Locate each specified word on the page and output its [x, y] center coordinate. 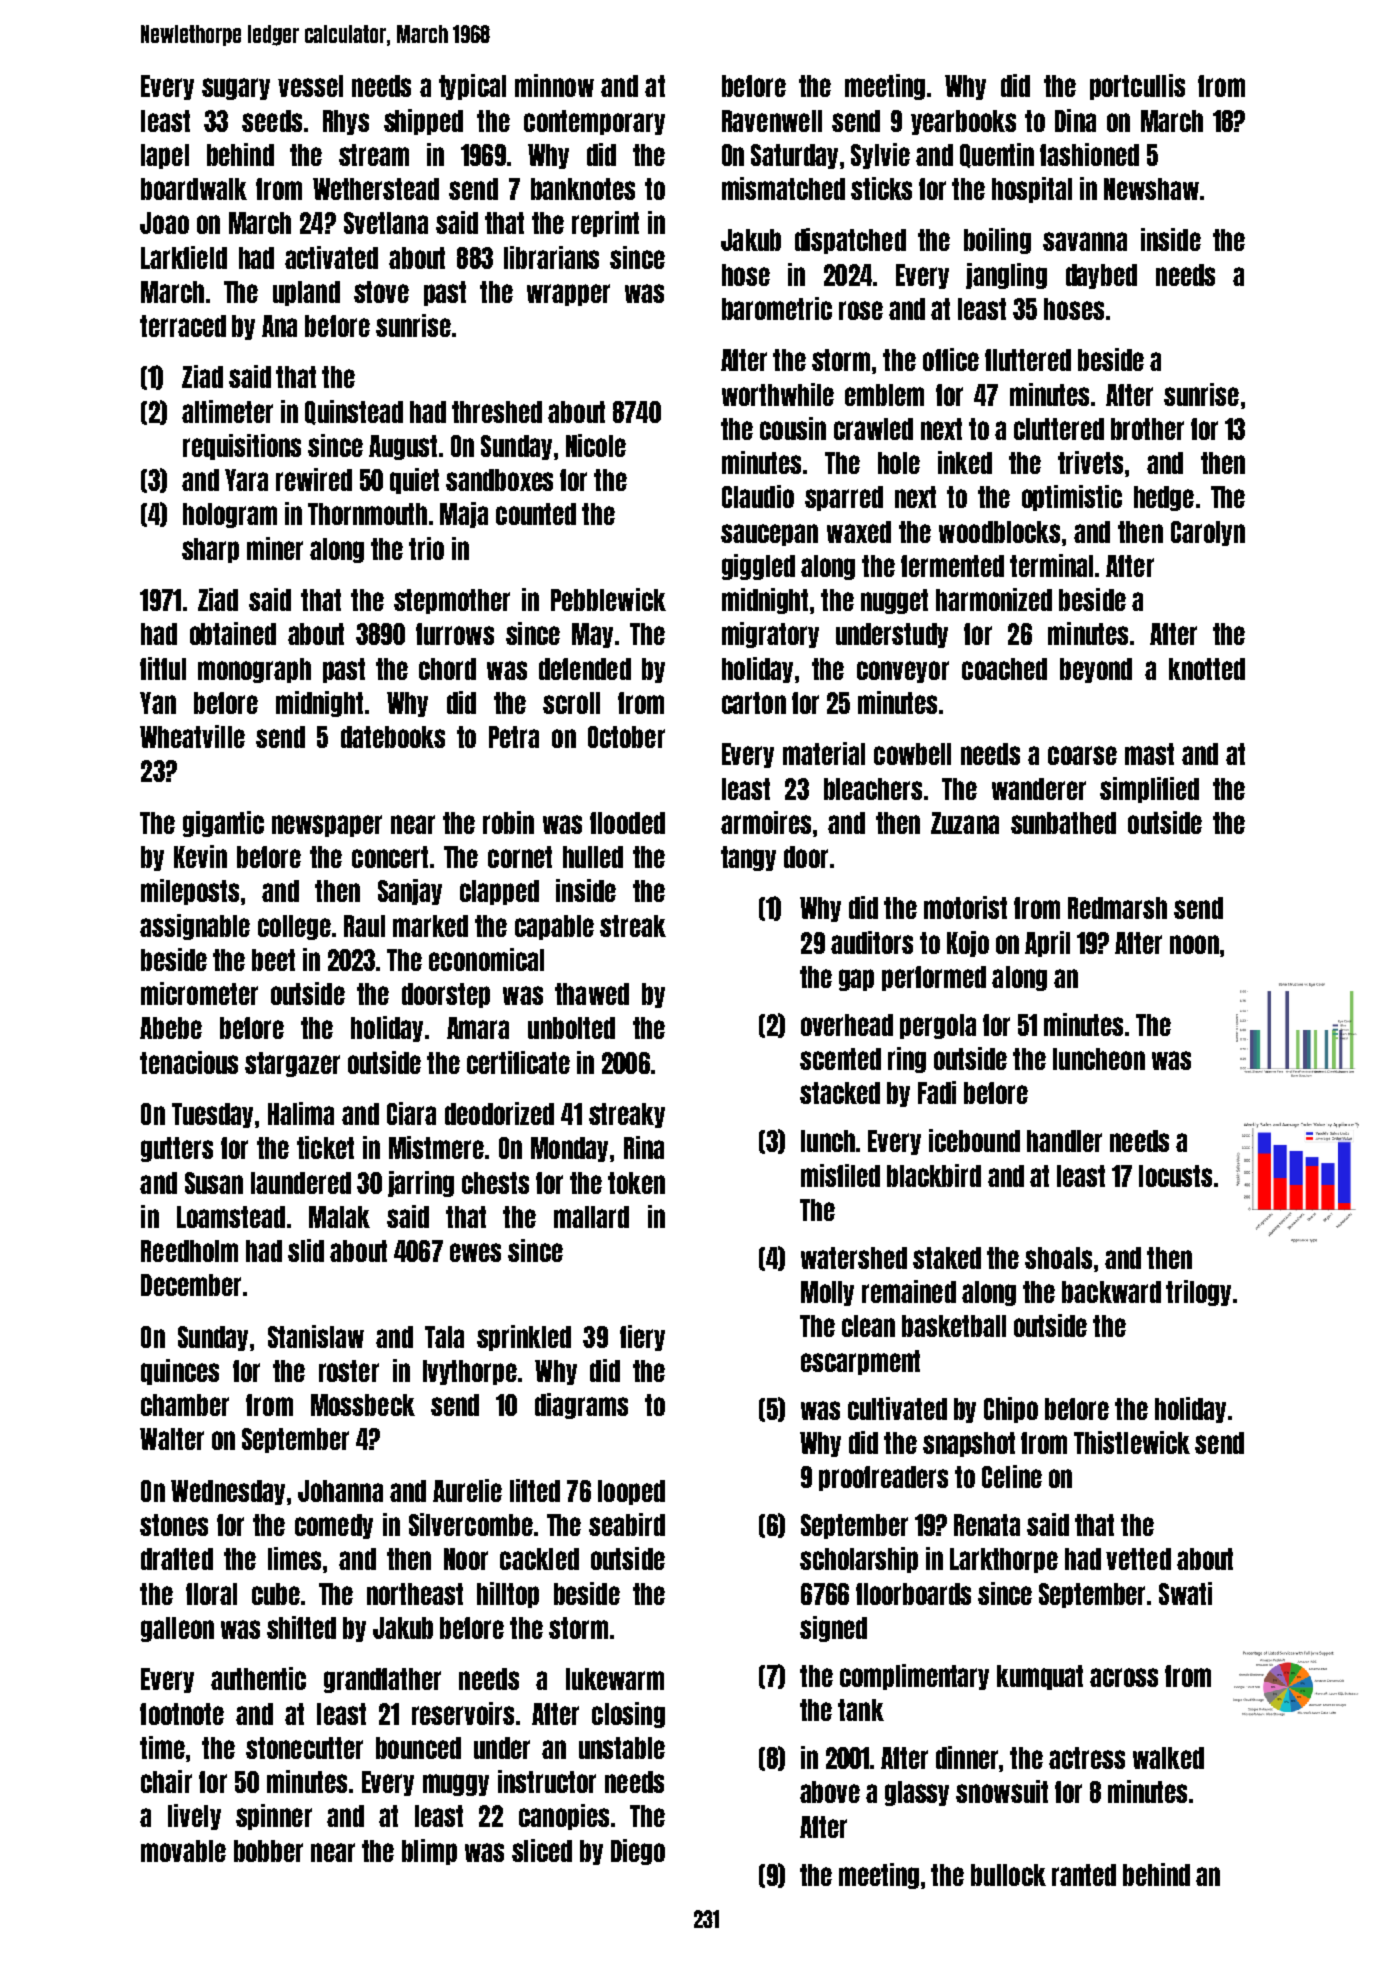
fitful [163, 668]
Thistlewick [1132, 1442]
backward [1111, 1292]
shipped [423, 122]
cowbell [912, 754]
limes [294, 1558]
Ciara [411, 1113]
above [830, 1792]
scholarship [859, 1560]
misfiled [840, 1175]
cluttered [1059, 429]
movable [183, 1851]
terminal [1051, 565]
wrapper [568, 295]
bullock [1008, 1875]
